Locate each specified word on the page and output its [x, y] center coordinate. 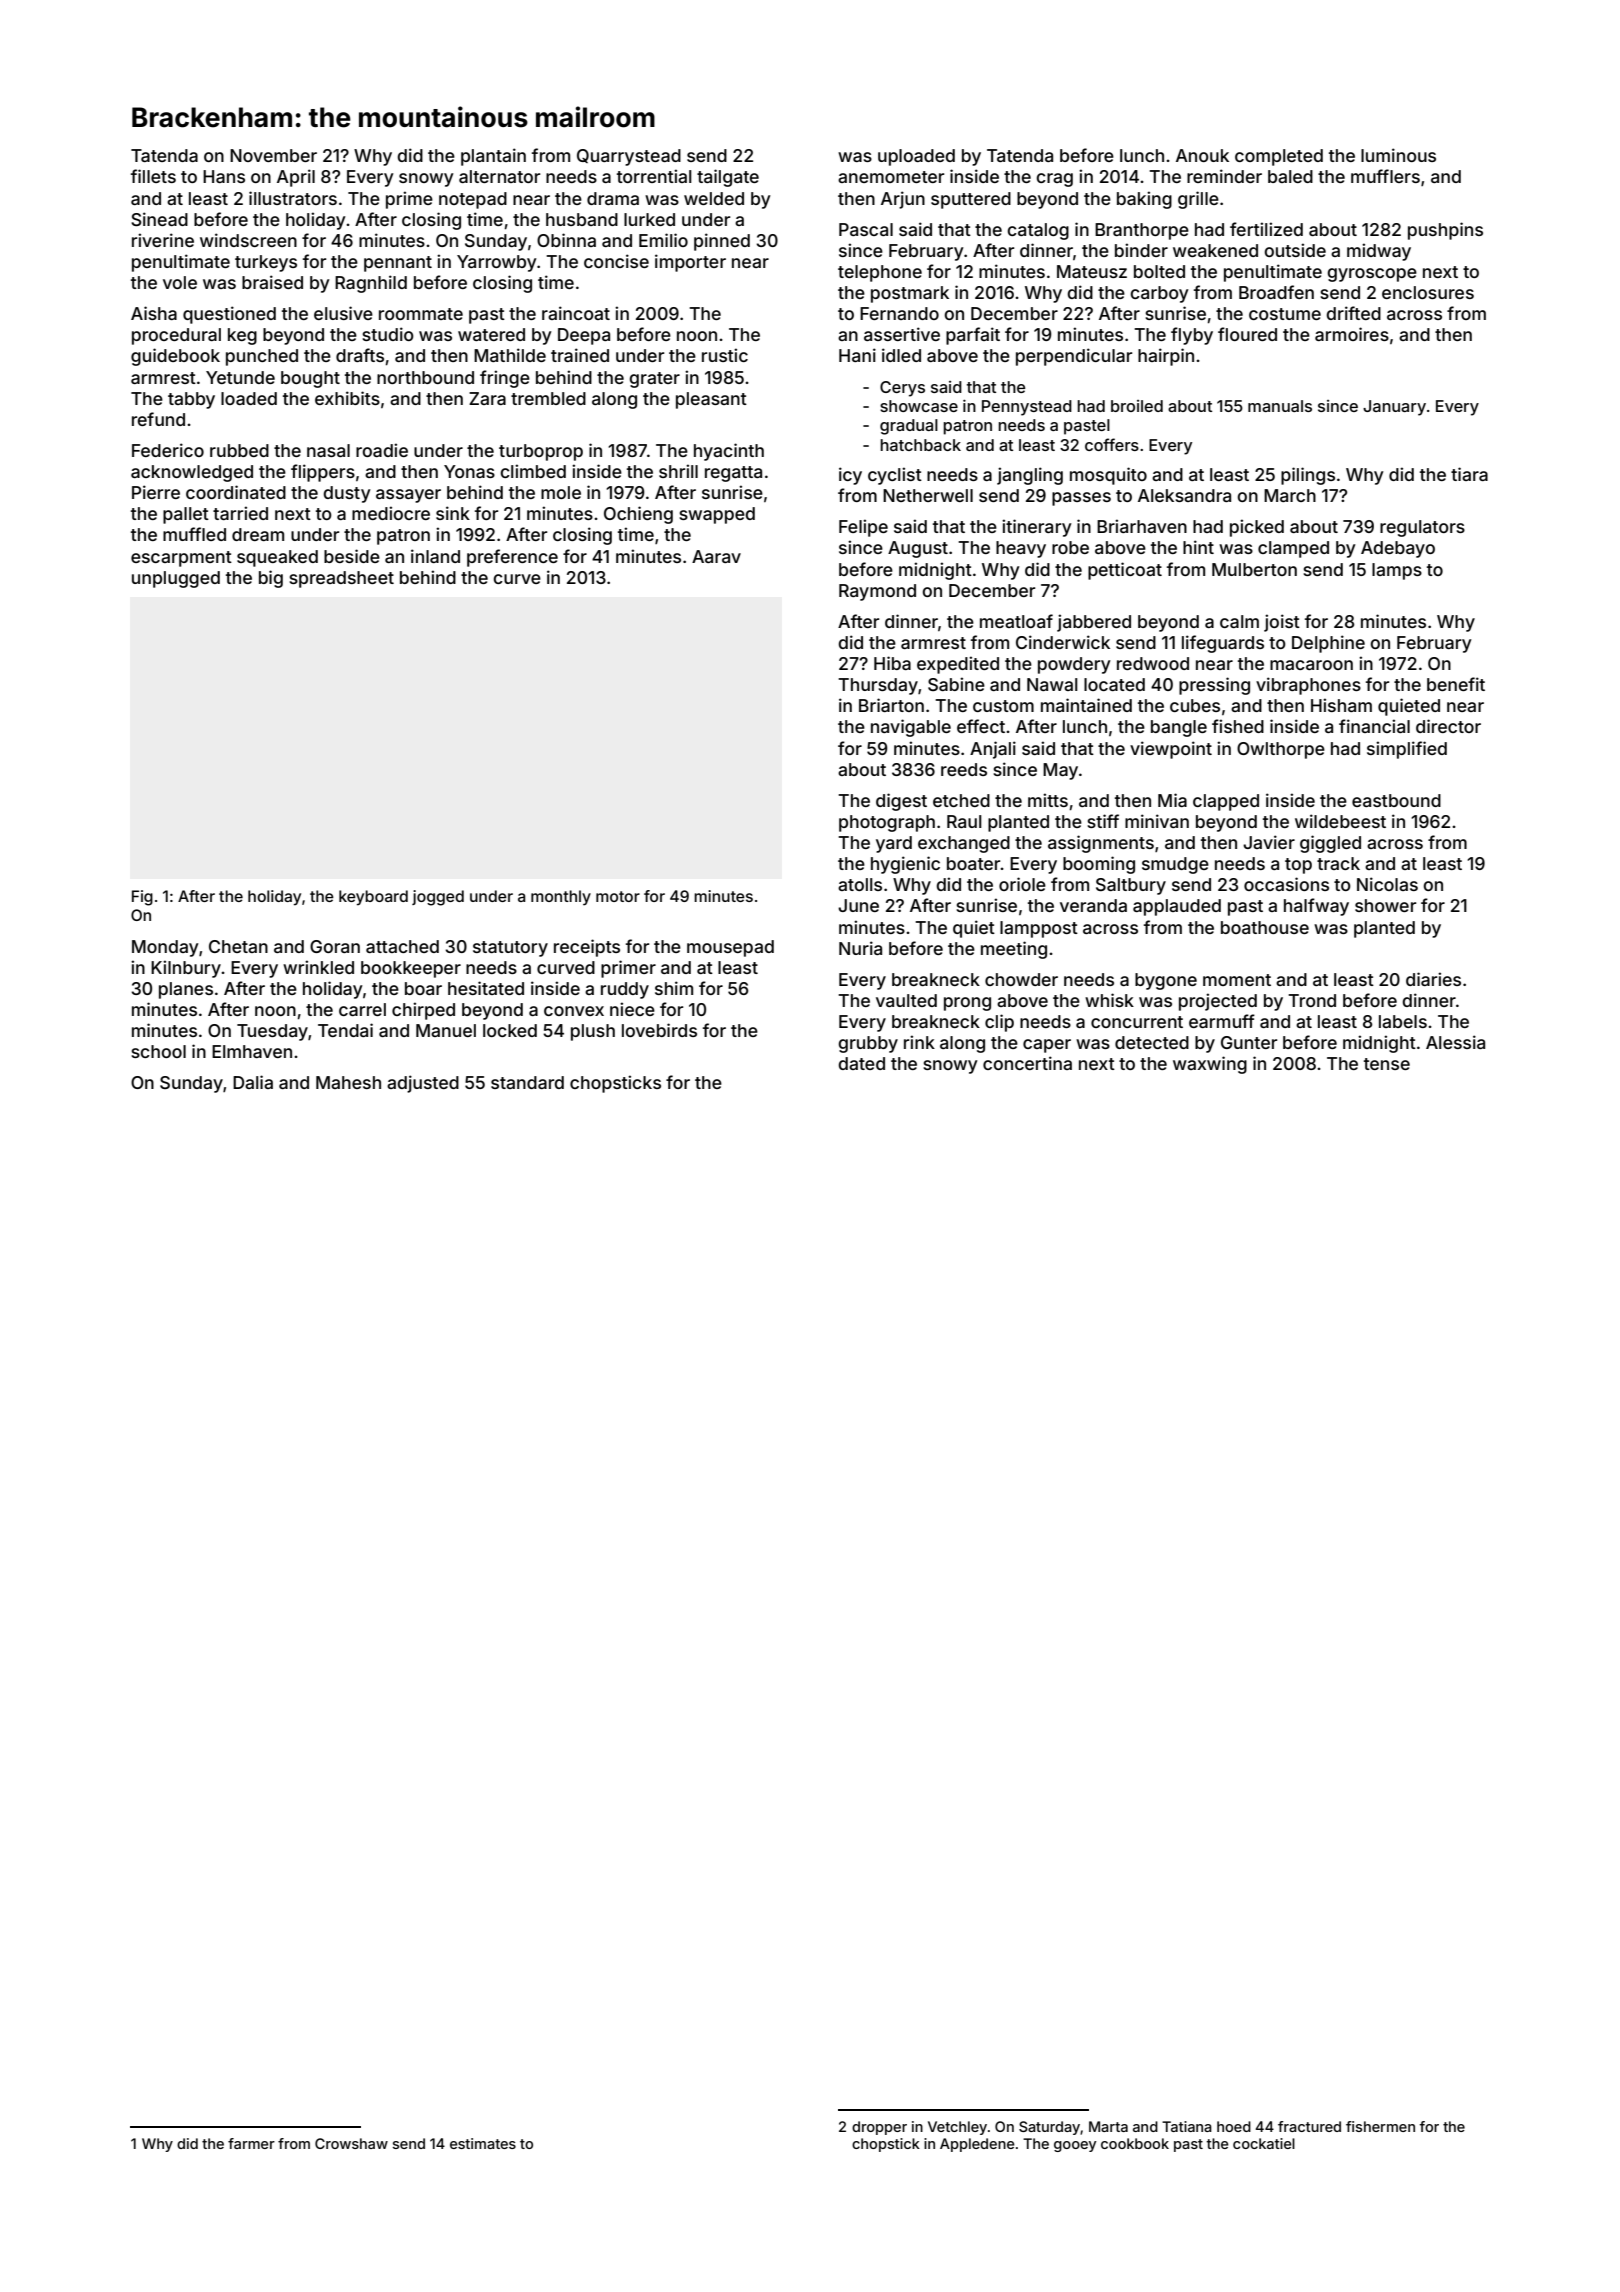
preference [512, 558]
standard [527, 1082]
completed [1279, 157]
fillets [153, 176]
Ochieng [638, 515]
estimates [483, 2143]
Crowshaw [351, 2143]
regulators [1422, 528]
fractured [1309, 2126]
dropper [879, 2128]
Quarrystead [629, 157]
